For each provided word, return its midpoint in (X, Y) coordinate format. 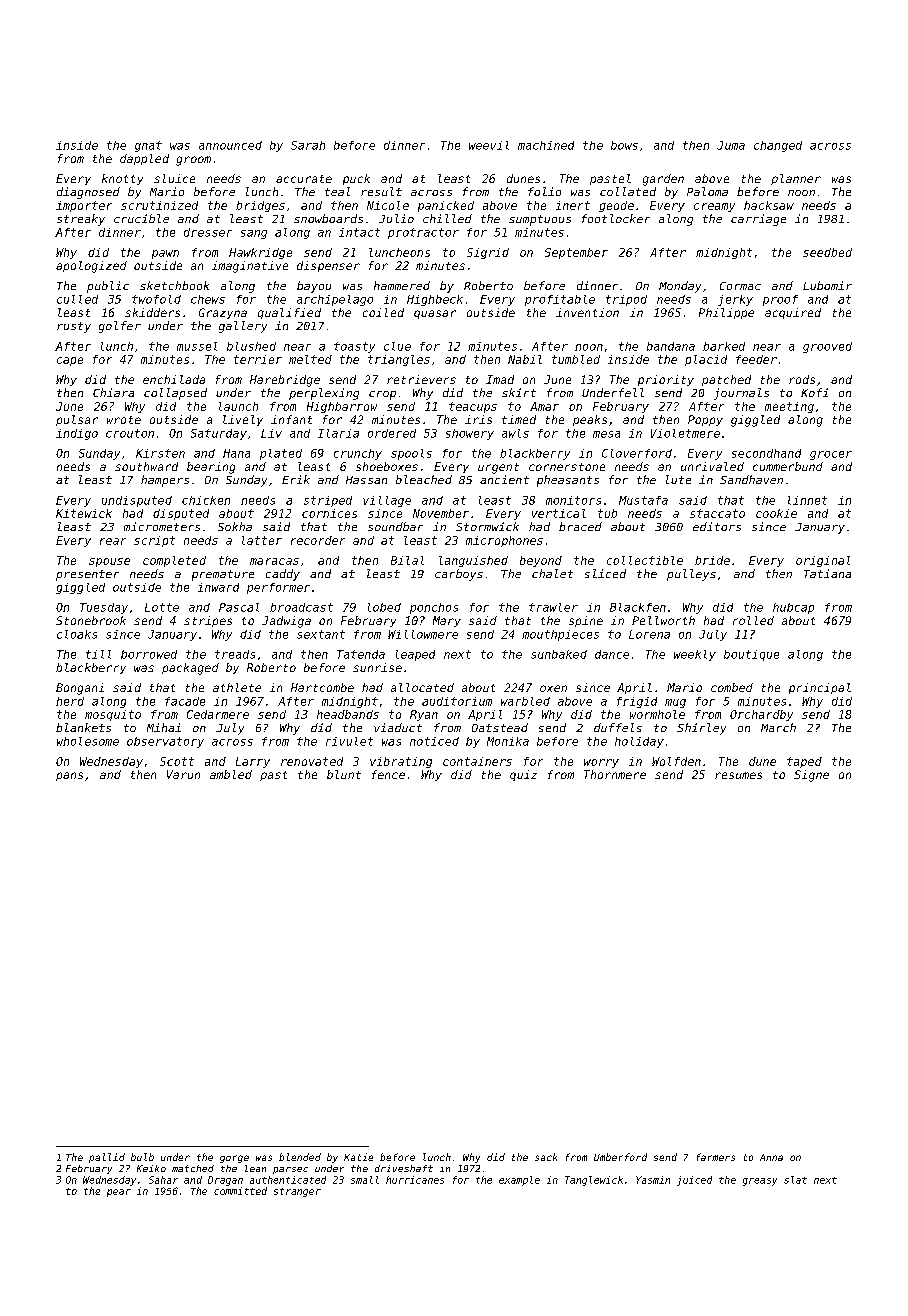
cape (70, 361)
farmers (716, 1157)
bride (712, 560)
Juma (731, 145)
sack (546, 1157)
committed (240, 1191)
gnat (148, 146)
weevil (489, 145)
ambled (231, 774)
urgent (498, 468)
